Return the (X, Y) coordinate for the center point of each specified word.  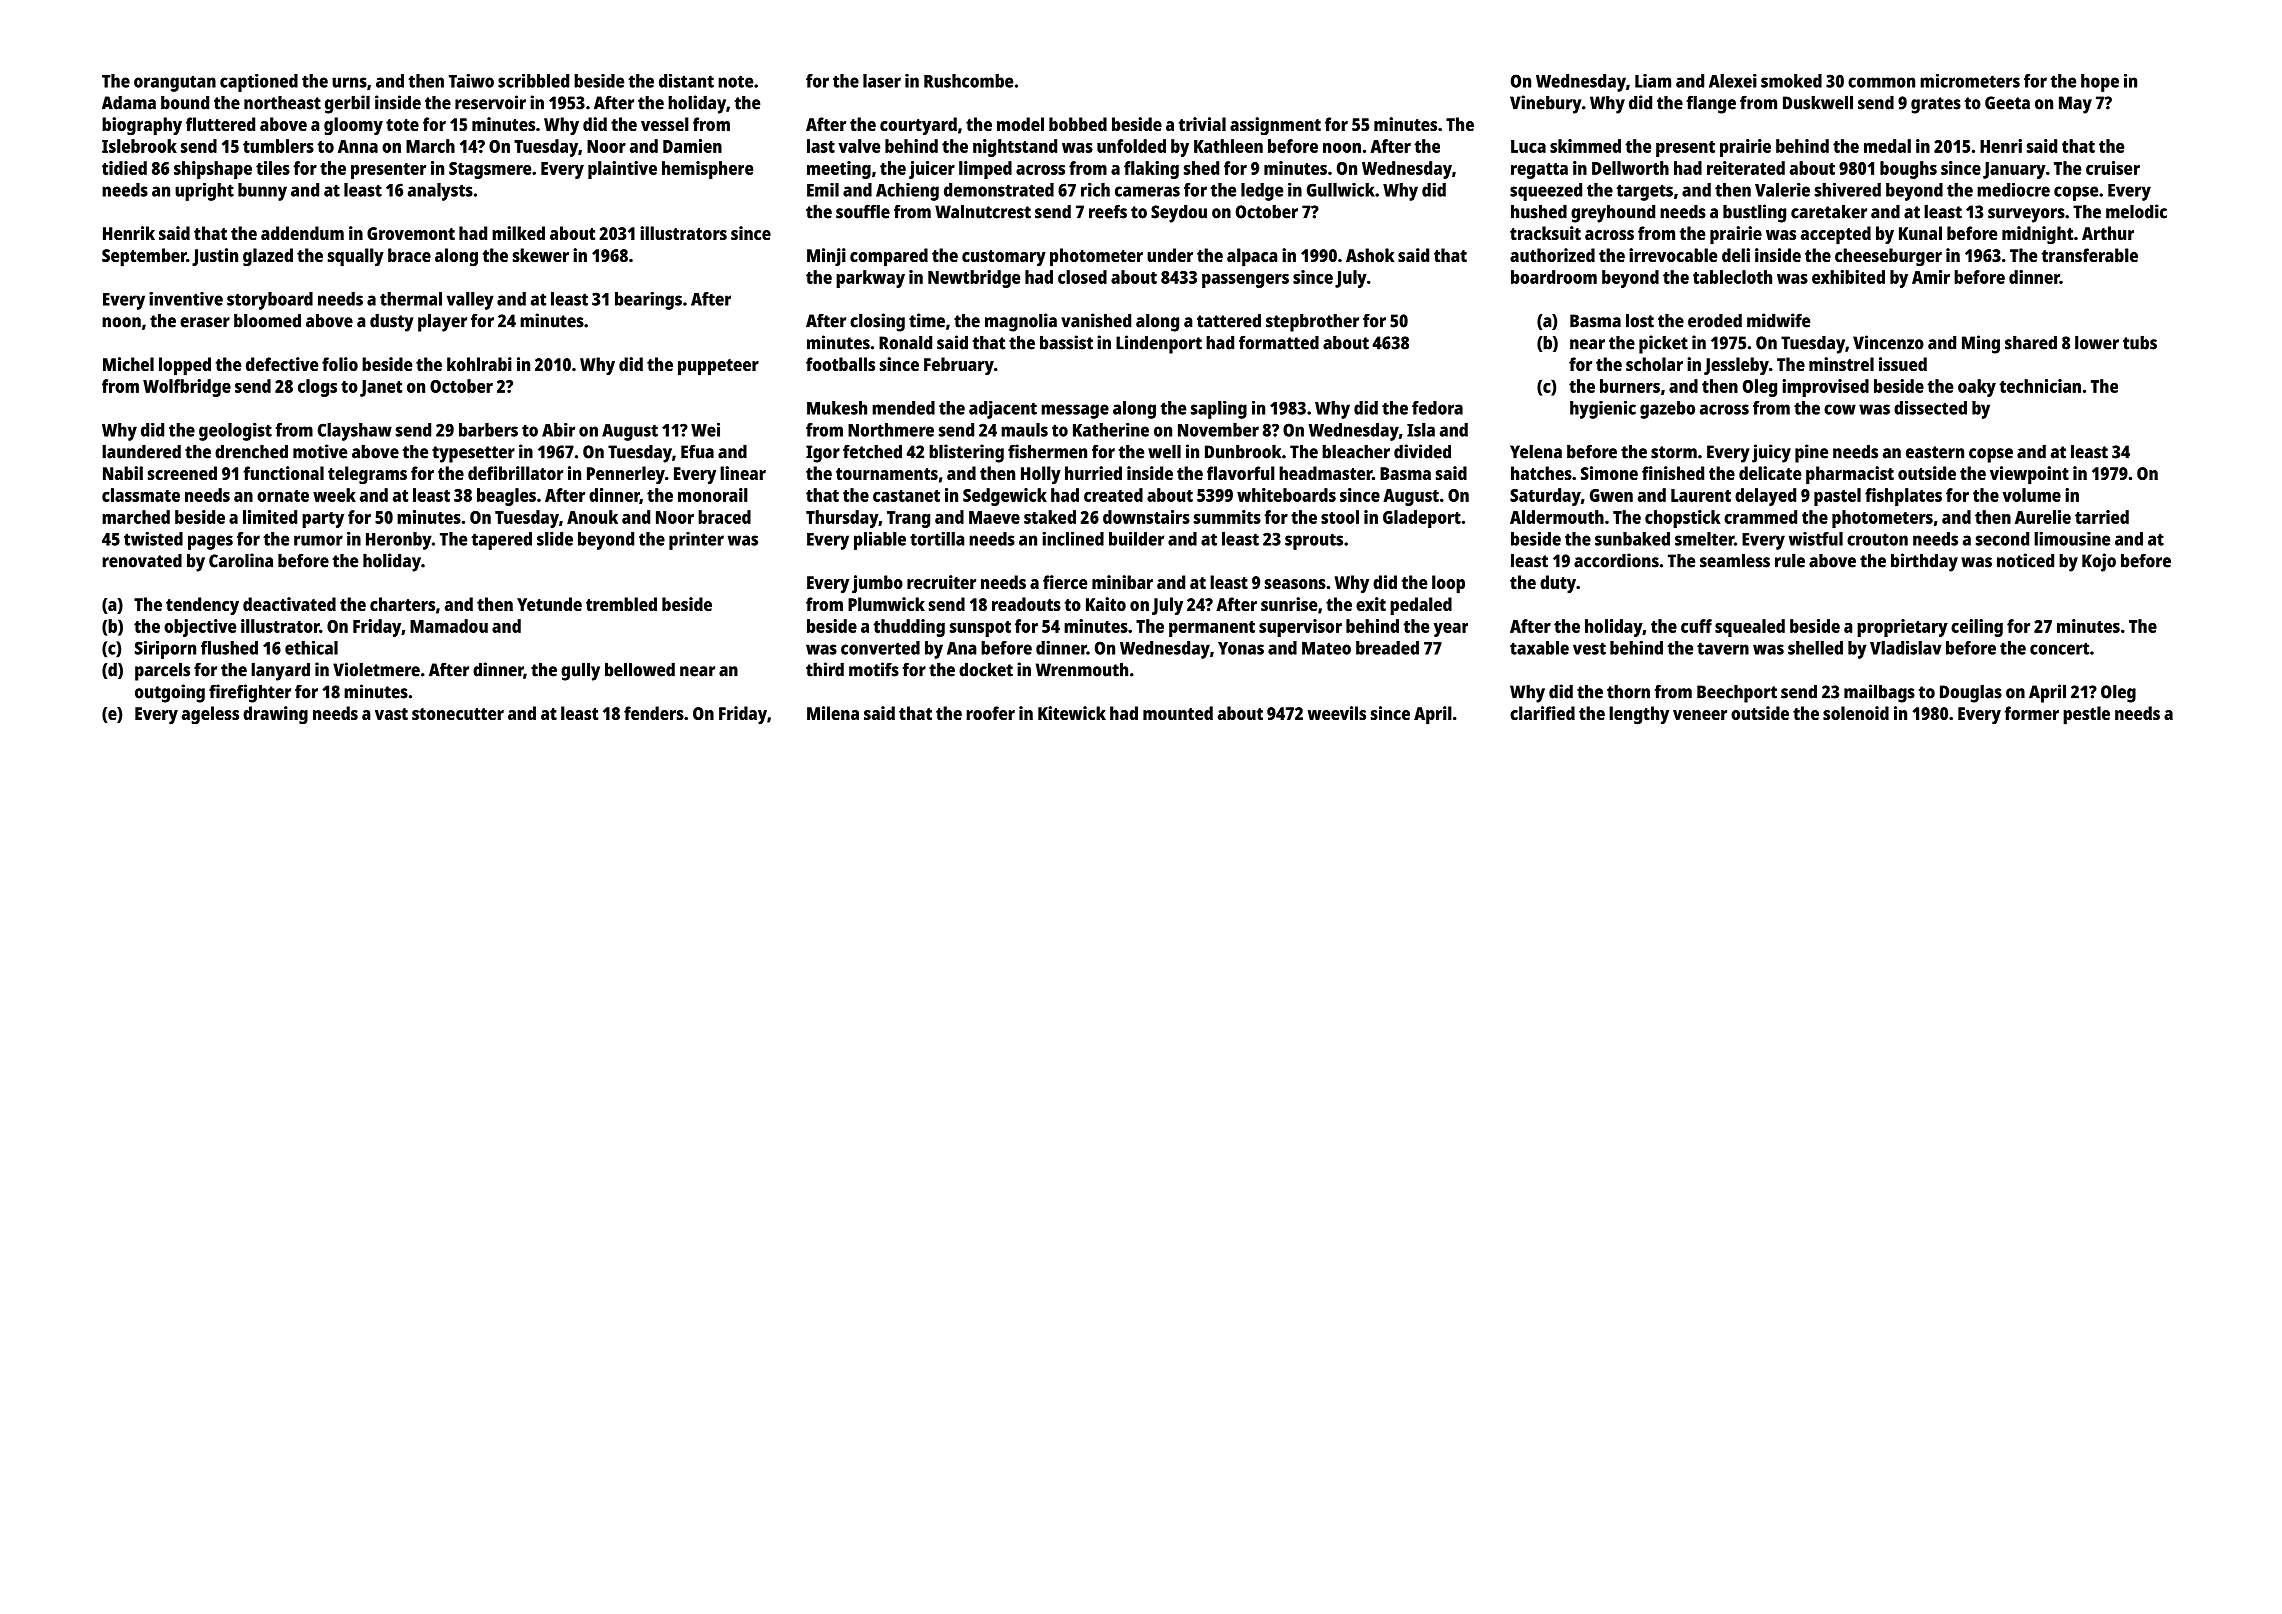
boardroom (1554, 277)
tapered (501, 541)
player (442, 323)
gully (580, 672)
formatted (1279, 342)
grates (1936, 105)
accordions (1616, 560)
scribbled (533, 81)
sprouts (1314, 541)
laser (882, 81)
